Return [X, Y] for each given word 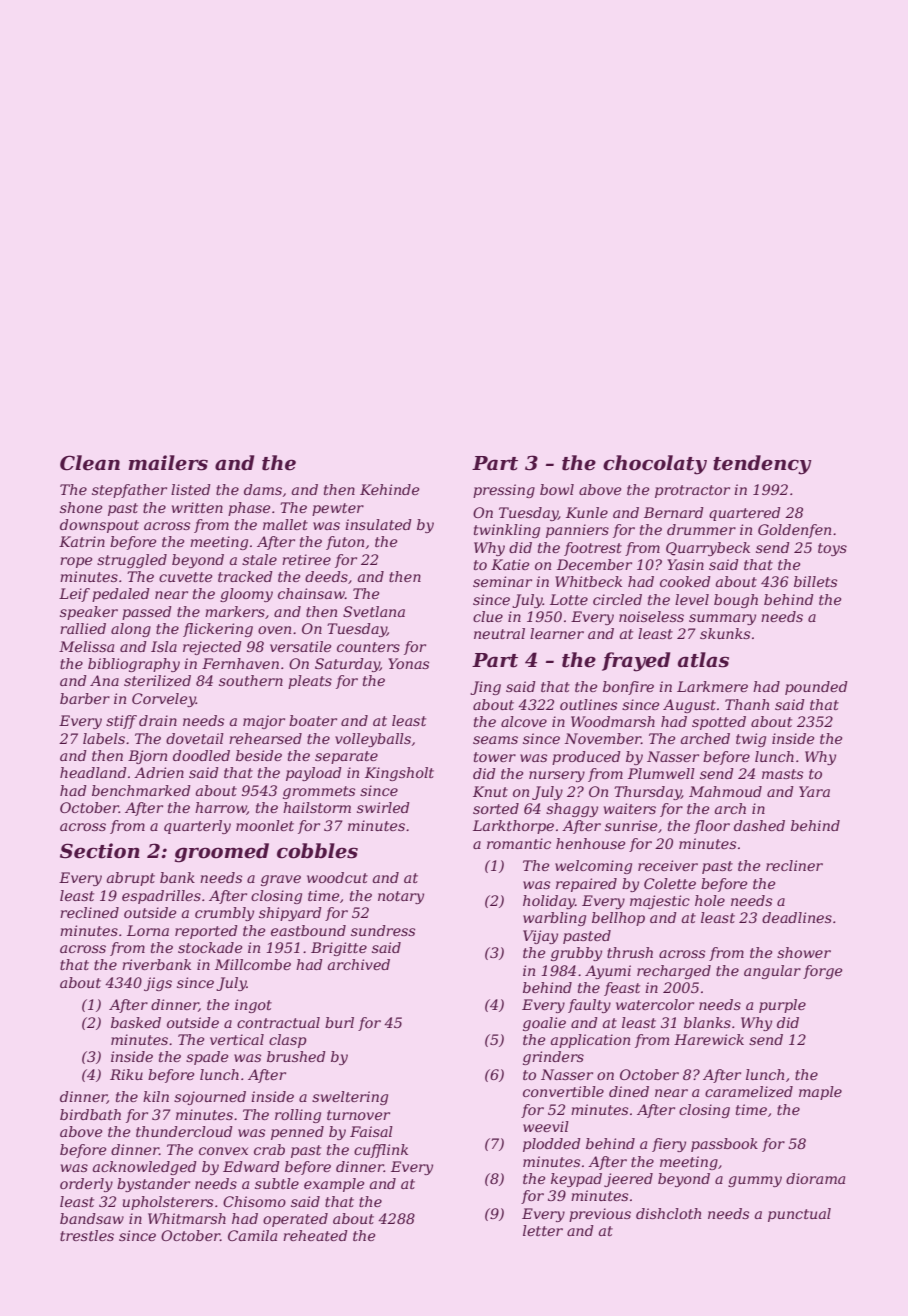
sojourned [210, 1098]
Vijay [540, 937]
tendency [762, 465]
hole [710, 900]
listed [191, 489]
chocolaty [655, 465]
